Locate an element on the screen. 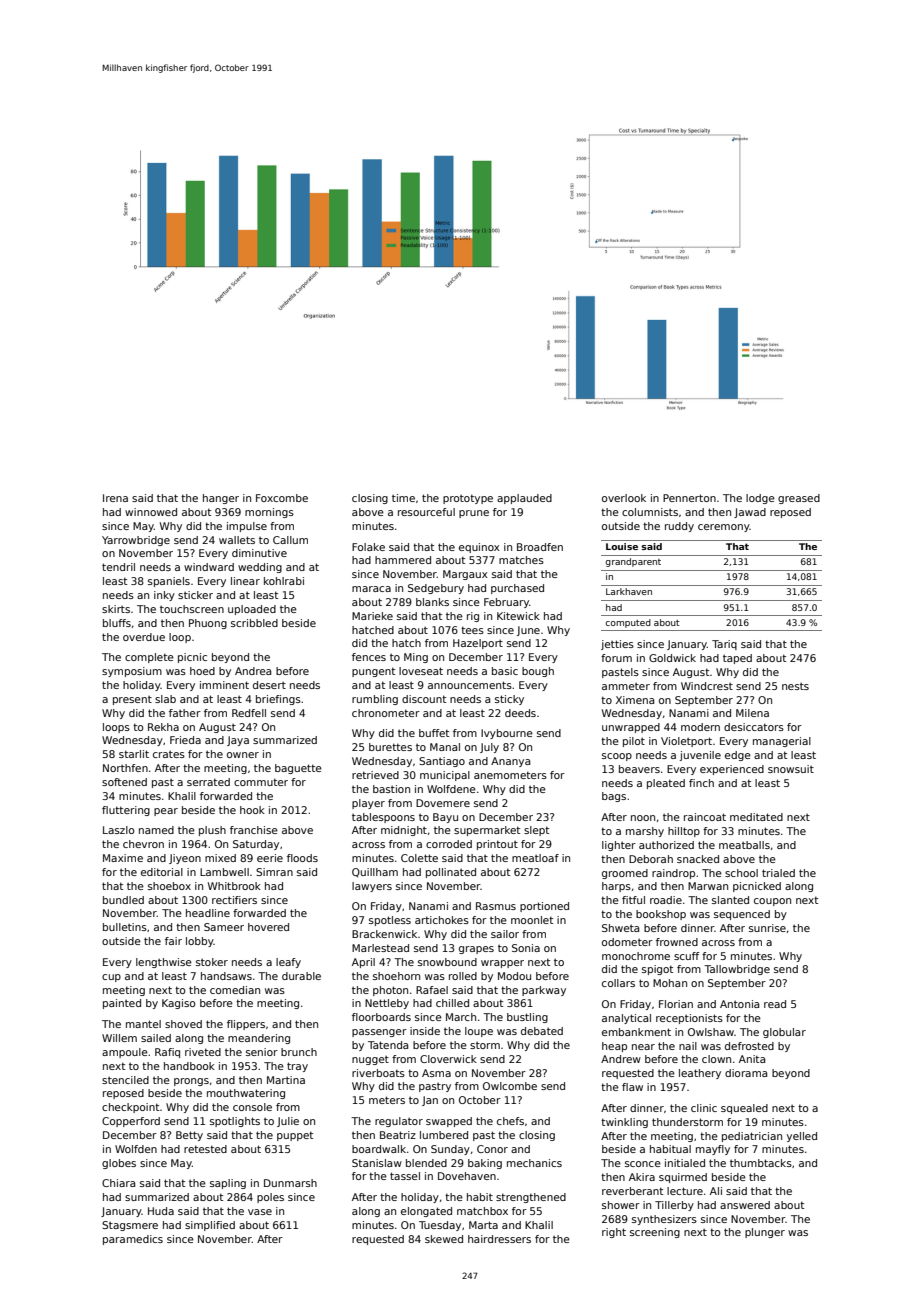 This screenshot has height=1308, width=924. Pennerton is located at coordinates (689, 498).
